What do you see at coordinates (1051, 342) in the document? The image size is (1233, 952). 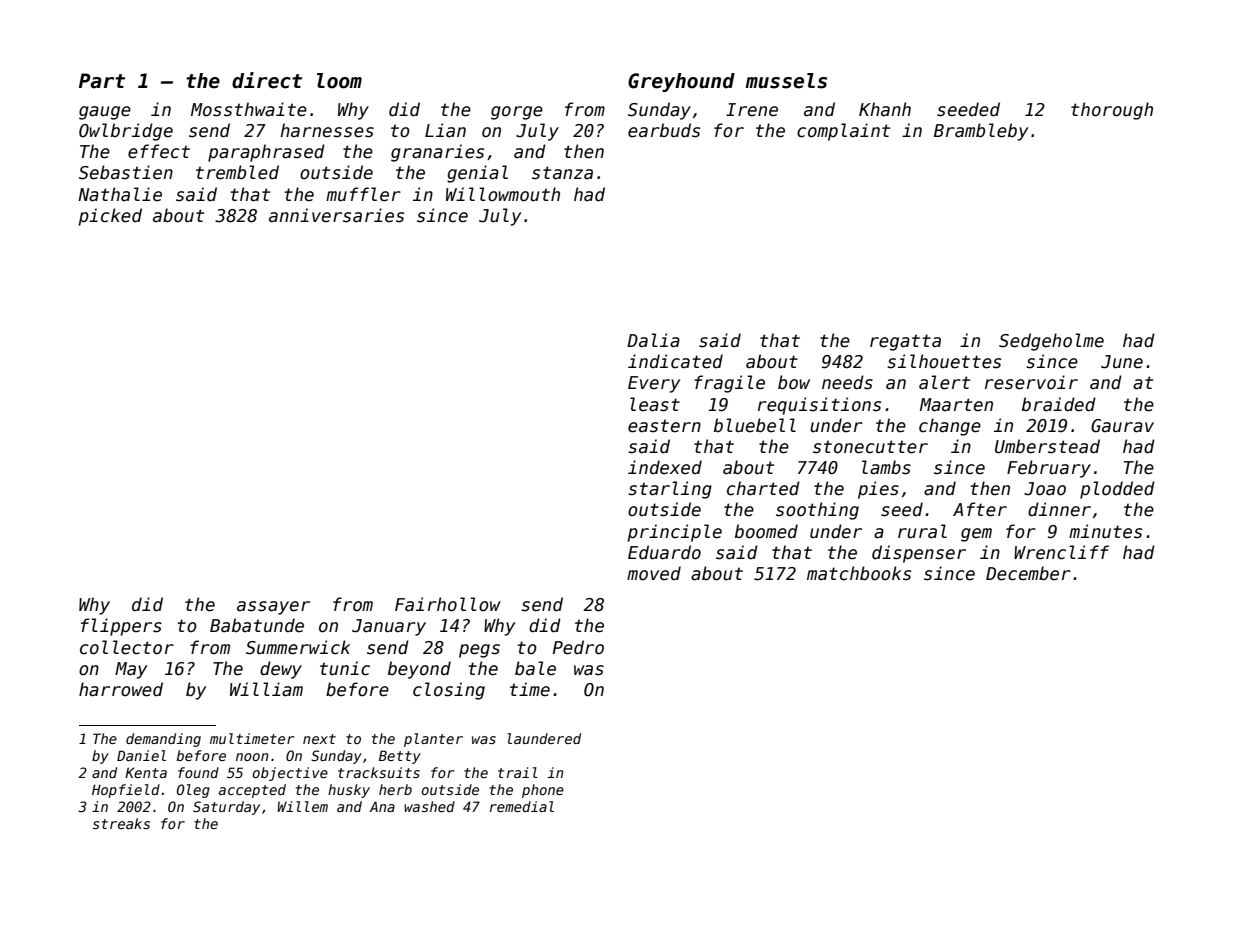 I see `Sedgeholme` at bounding box center [1051, 342].
